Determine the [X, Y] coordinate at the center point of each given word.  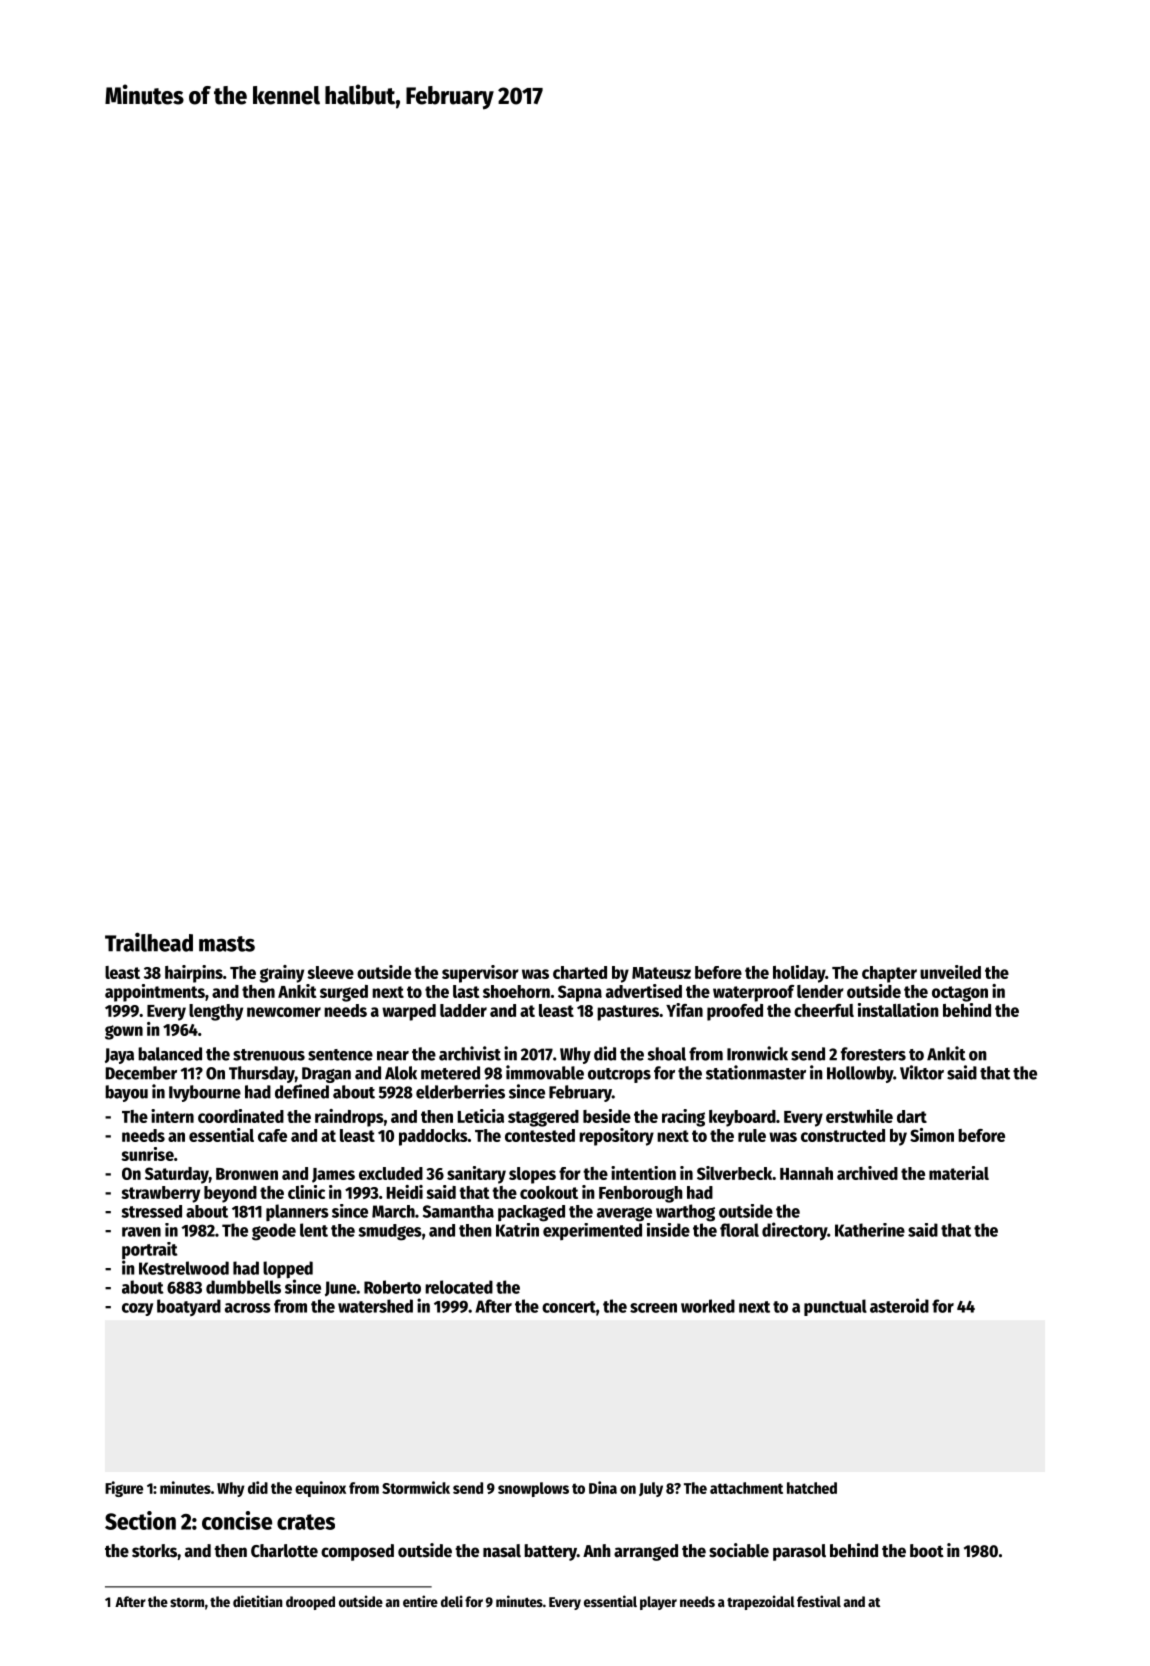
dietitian [258, 1601]
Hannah [806, 1173]
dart [912, 1116]
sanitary [476, 1175]
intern [172, 1116]
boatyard [189, 1307]
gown [124, 1032]
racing [683, 1118]
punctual [835, 1307]
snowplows [533, 1489]
